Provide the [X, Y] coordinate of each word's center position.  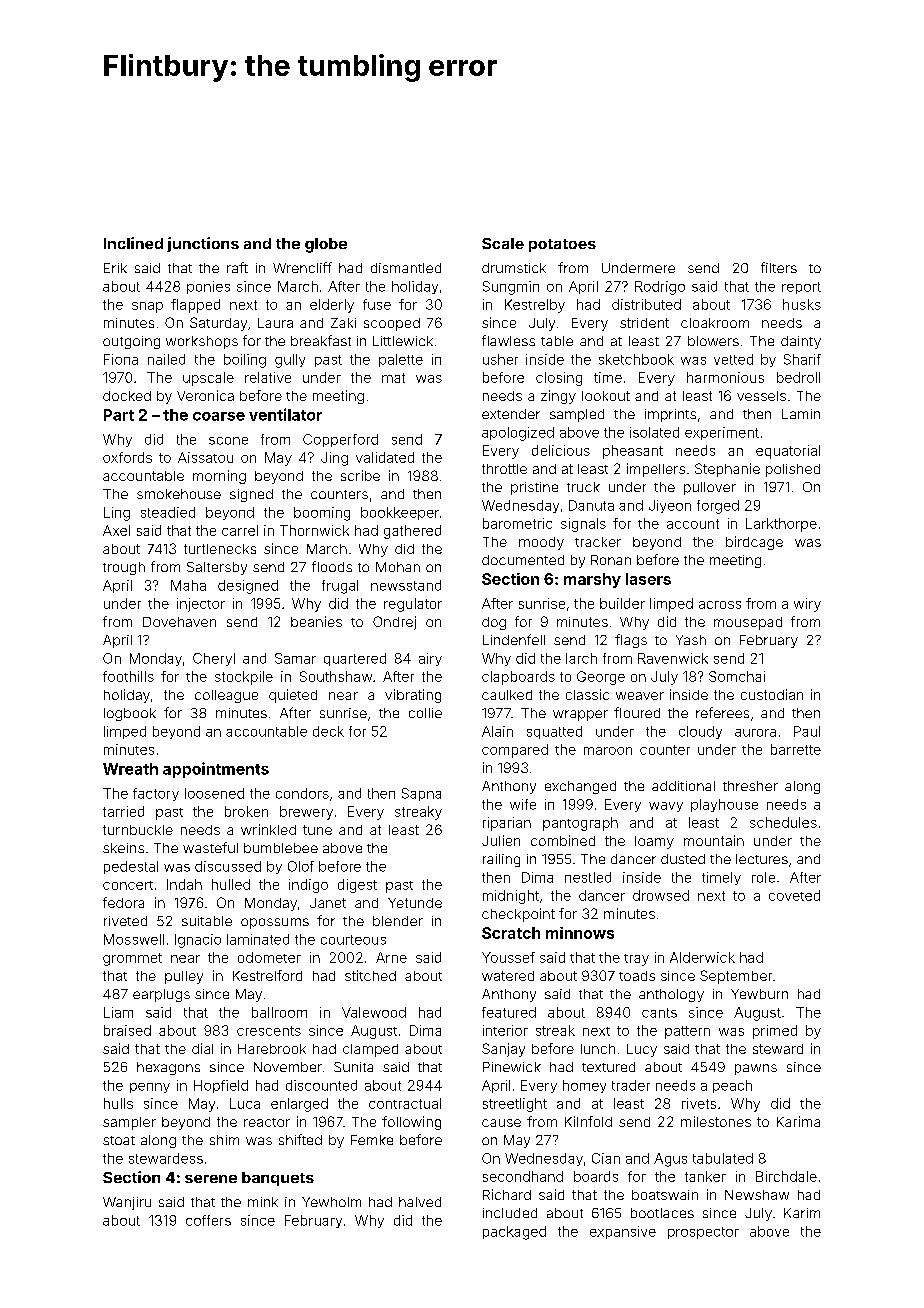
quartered [355, 659]
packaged [514, 1233]
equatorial [788, 452]
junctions [203, 244]
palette [401, 360]
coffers [208, 1220]
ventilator [285, 414]
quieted [293, 696]
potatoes [562, 245]
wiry [807, 605]
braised [127, 1030]
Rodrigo [660, 288]
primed [775, 1032]
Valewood [374, 1012]
